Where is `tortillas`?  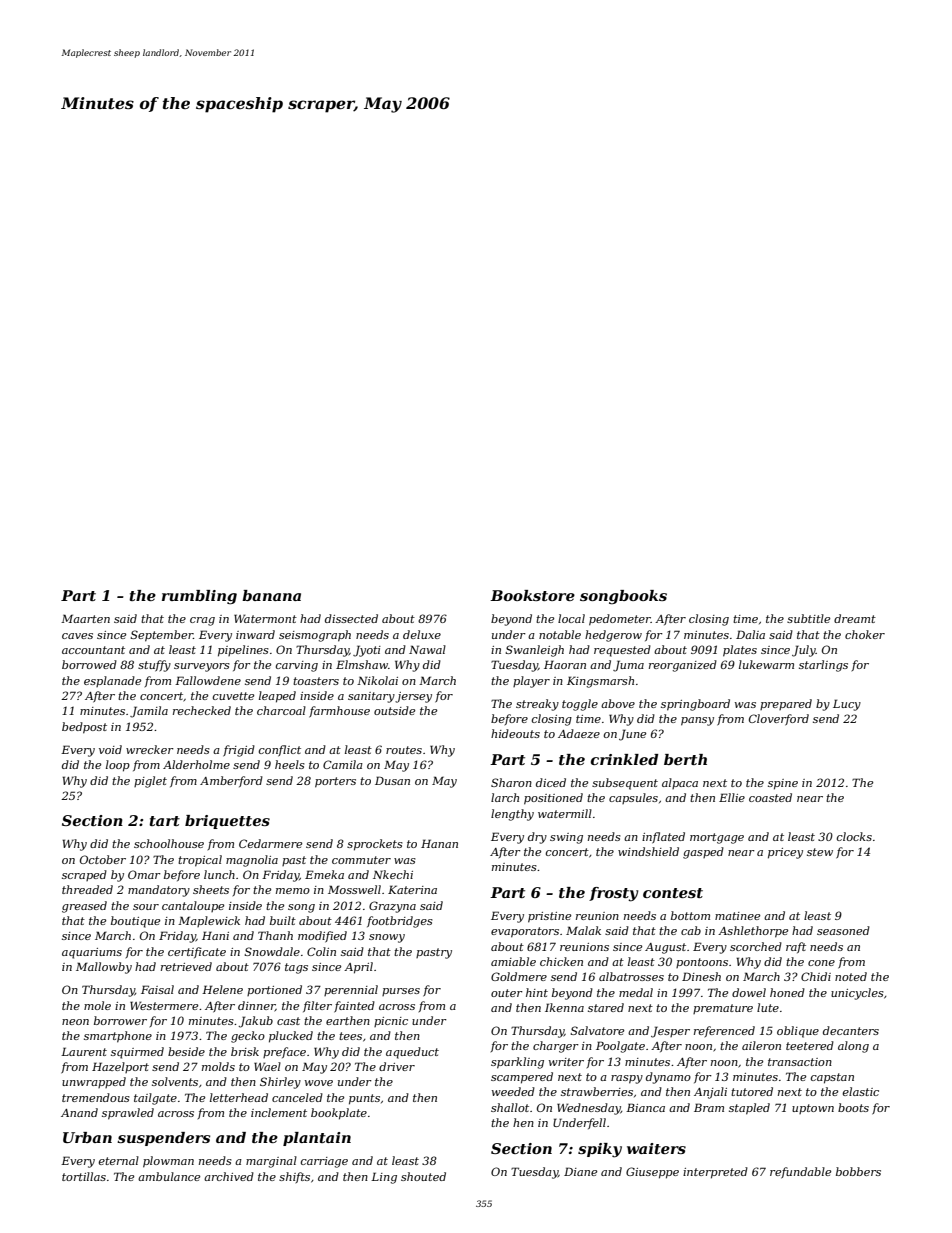
tortillas is located at coordinates (84, 1176).
